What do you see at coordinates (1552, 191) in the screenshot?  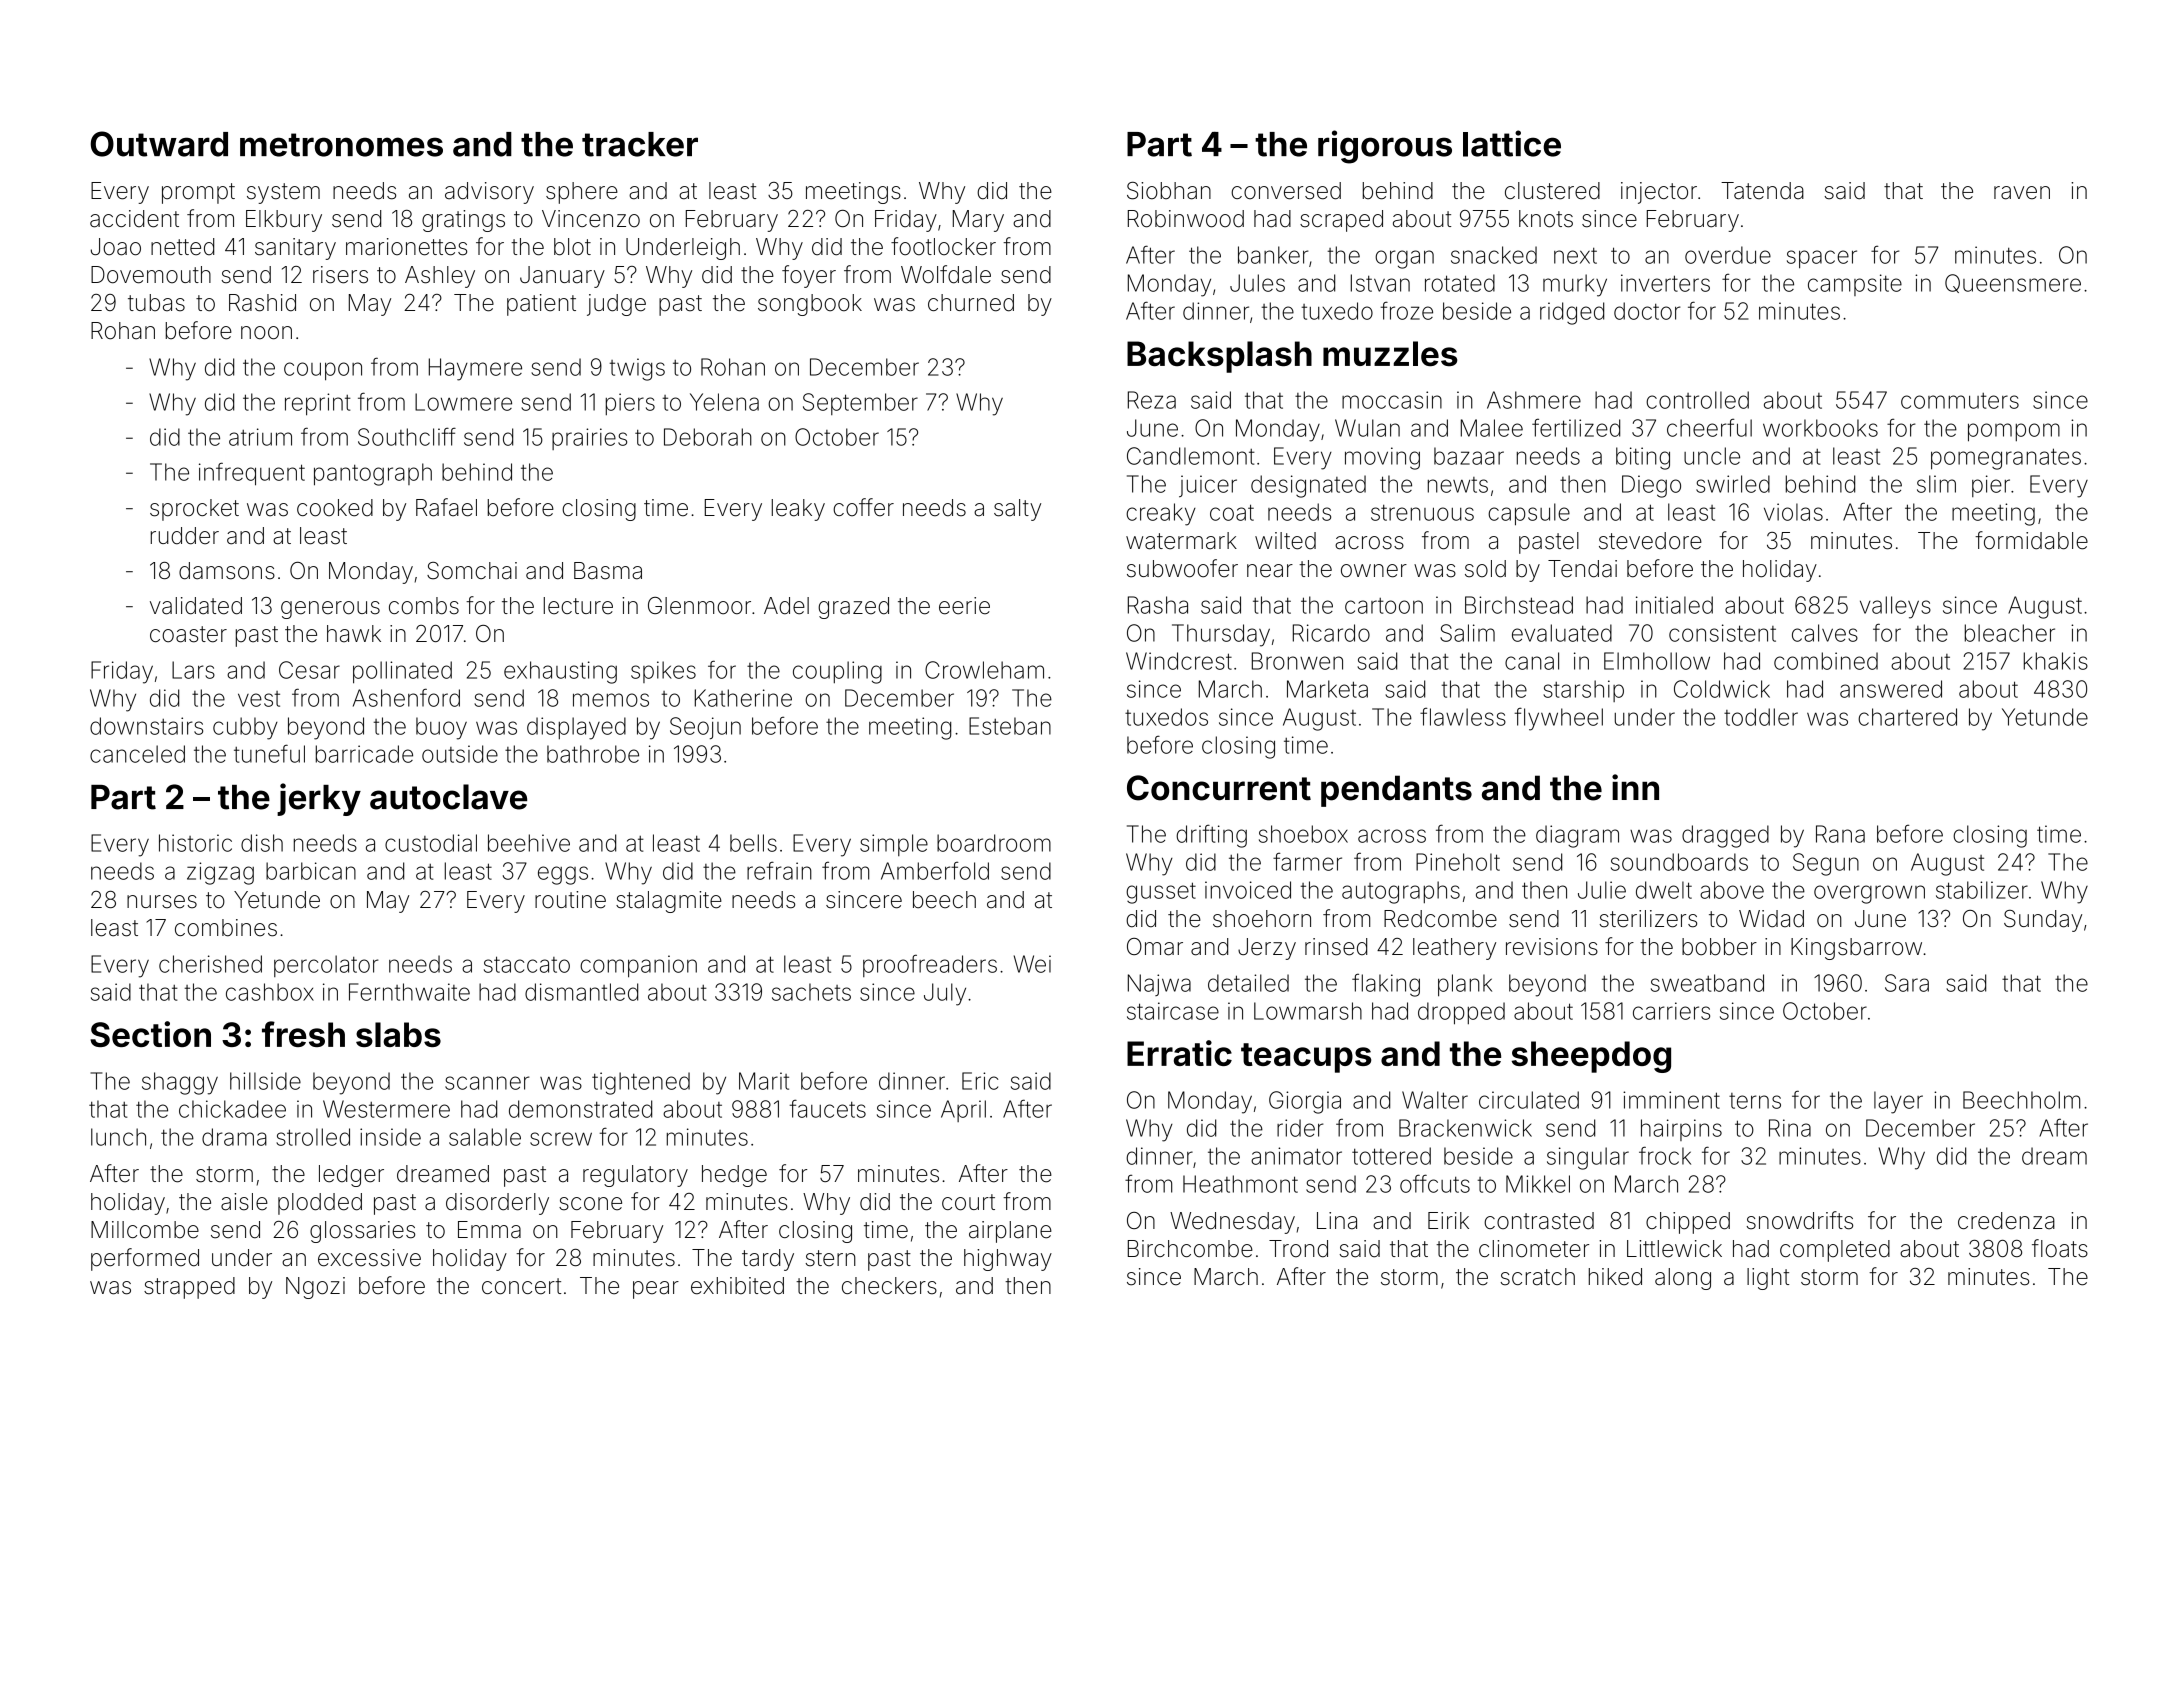 I see `clustered` at bounding box center [1552, 191].
